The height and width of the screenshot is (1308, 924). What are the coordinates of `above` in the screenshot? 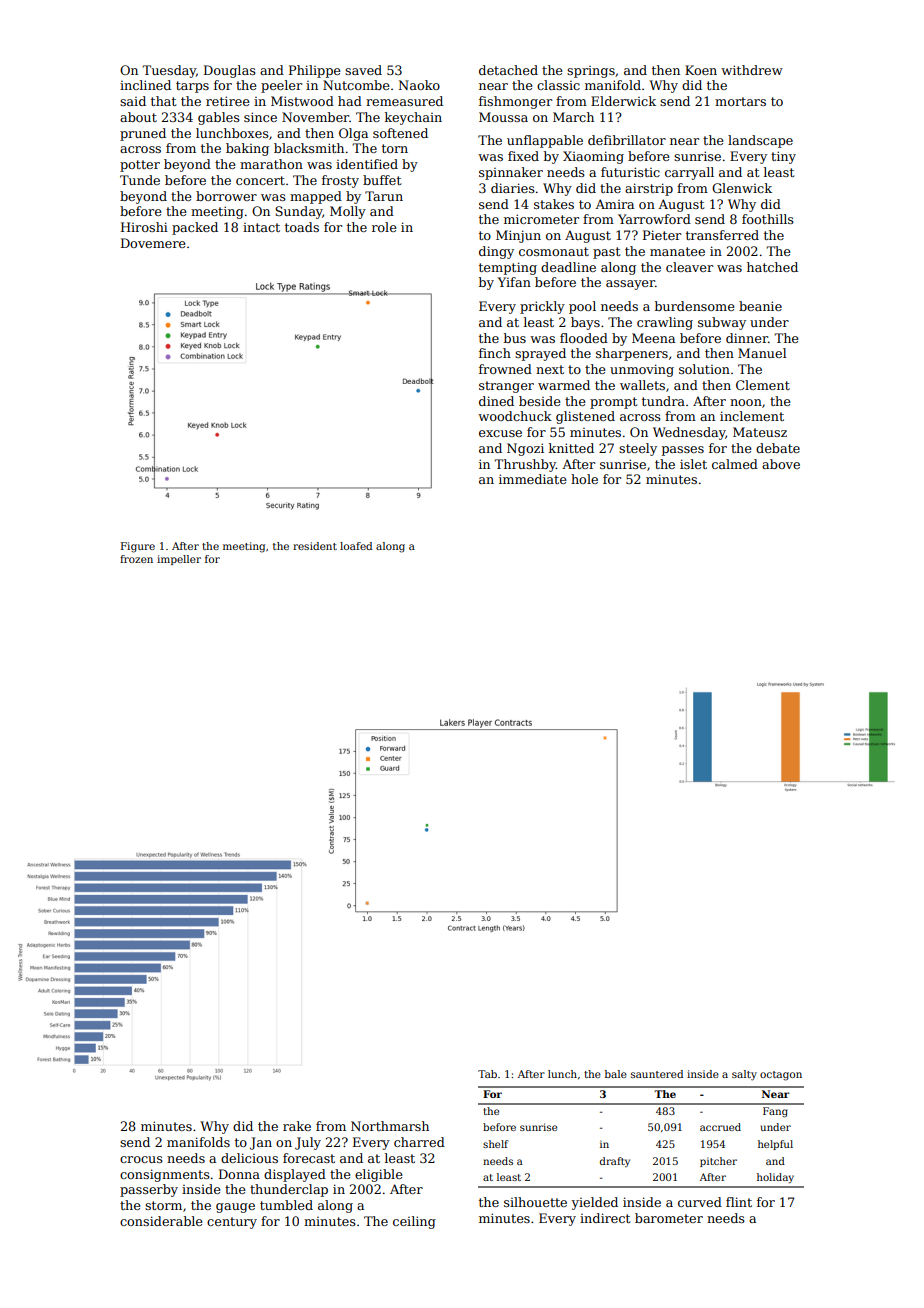 It's located at (781, 464).
